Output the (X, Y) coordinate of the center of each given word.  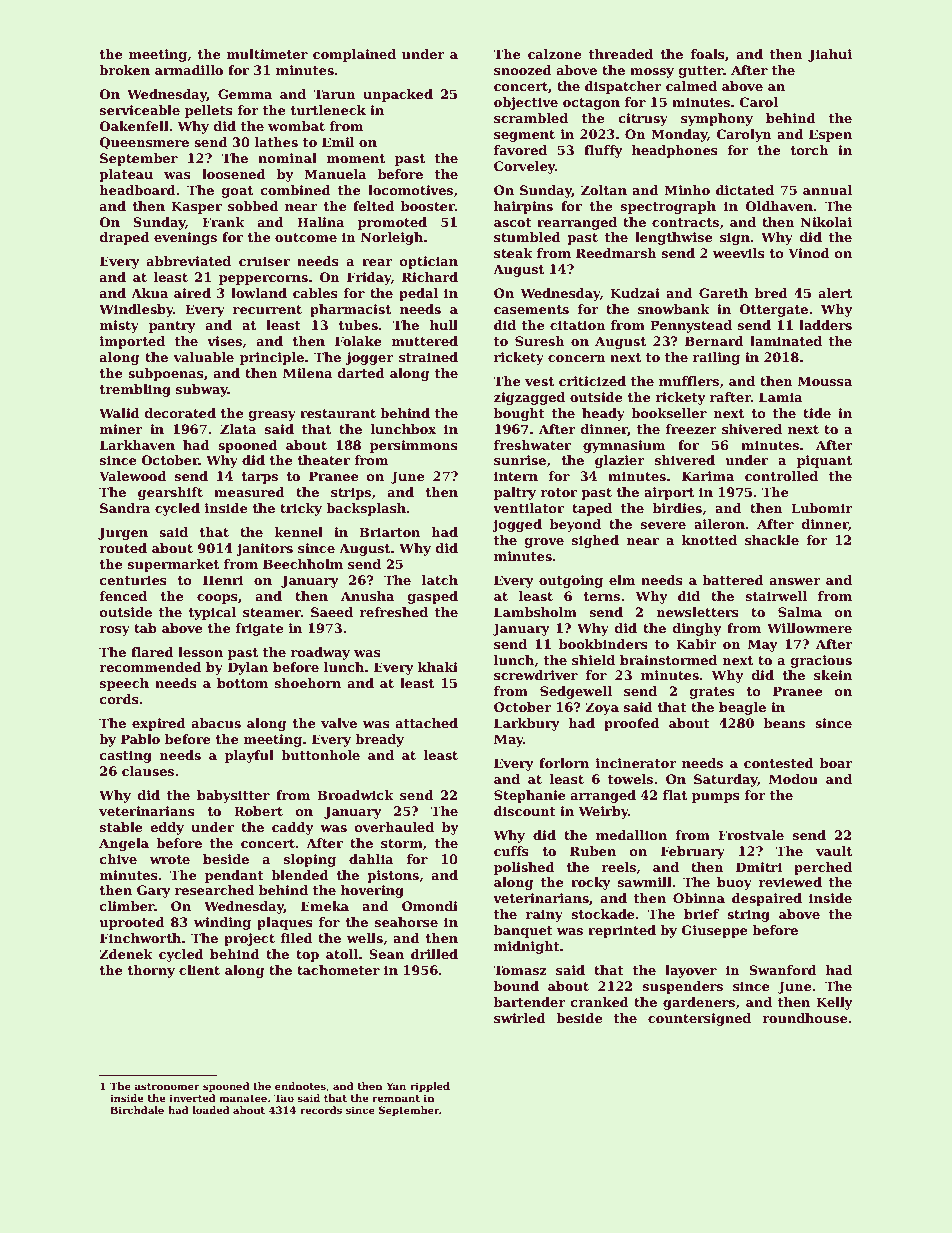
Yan (396, 1086)
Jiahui (830, 55)
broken (124, 70)
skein (833, 675)
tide (817, 413)
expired (159, 724)
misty (119, 326)
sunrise (520, 460)
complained (354, 55)
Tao (284, 1098)
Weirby (603, 812)
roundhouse (804, 1018)
